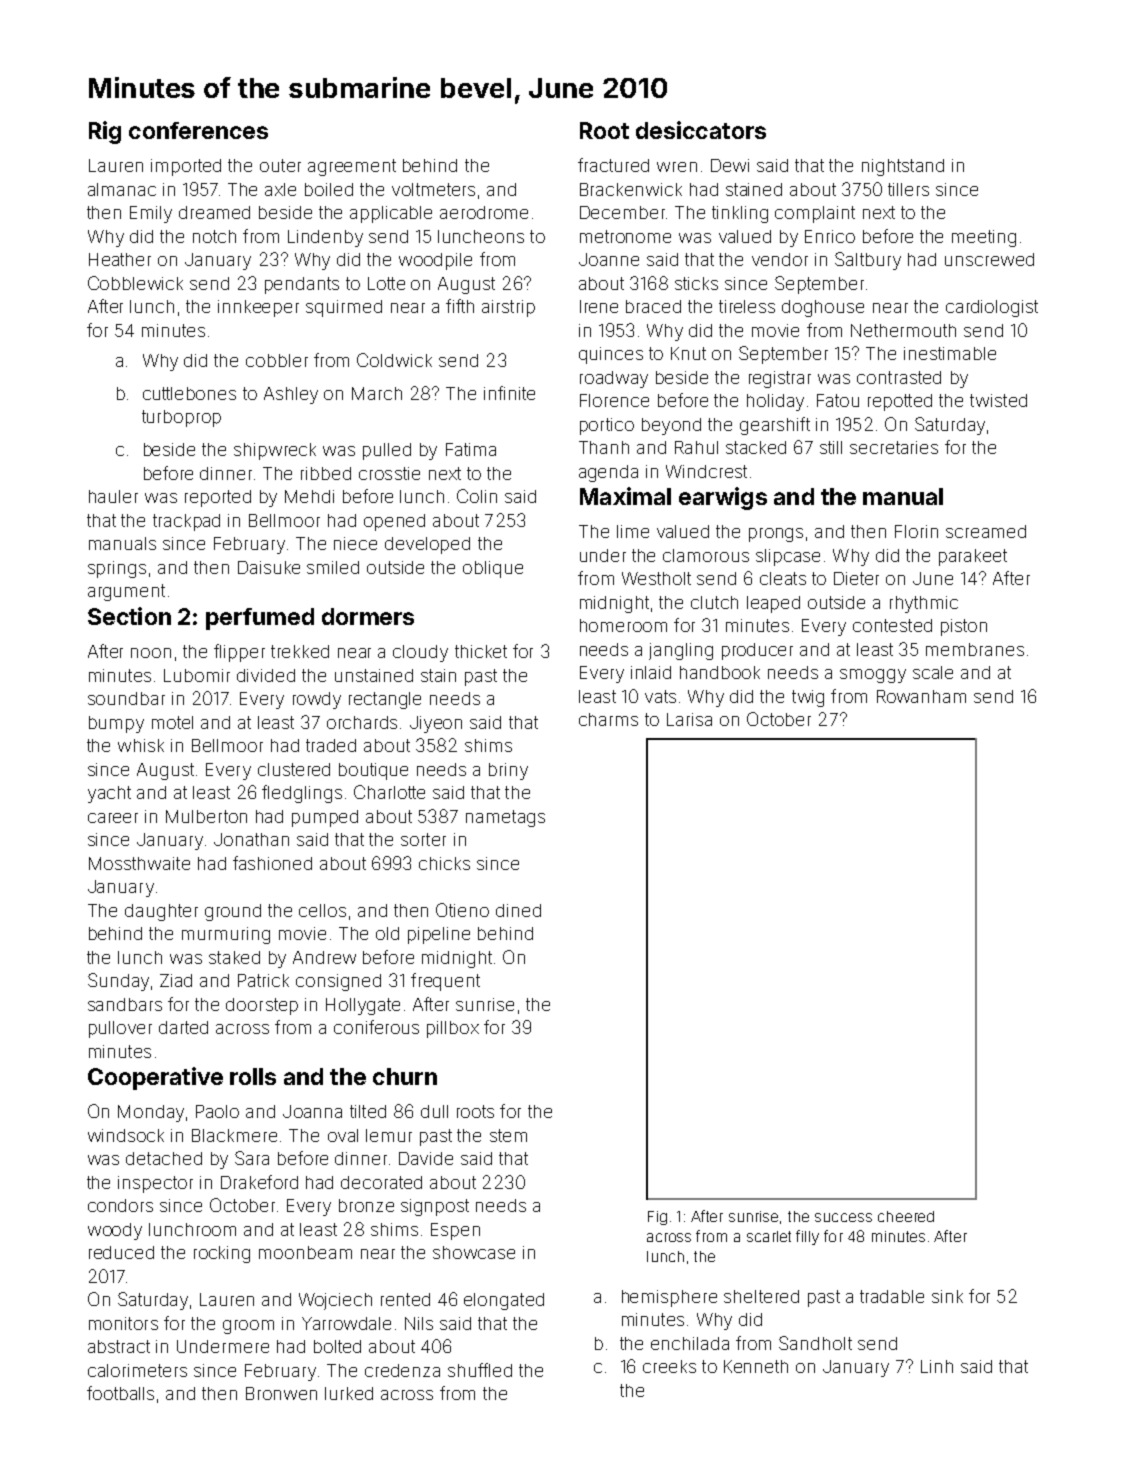  I want to click on Rowanham, so click(921, 696).
